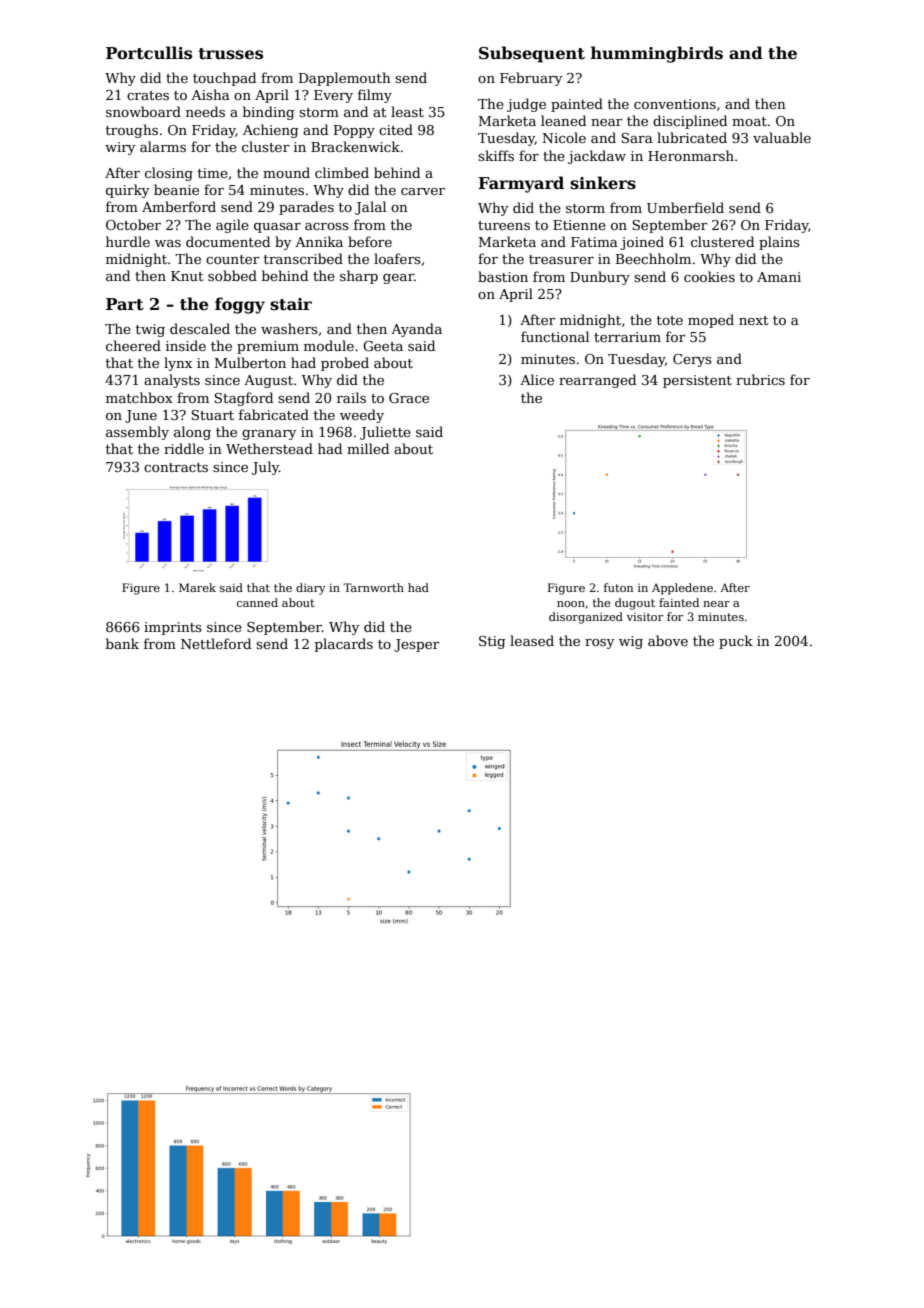 The width and height of the image is (924, 1308). I want to click on beanie, so click(176, 189).
